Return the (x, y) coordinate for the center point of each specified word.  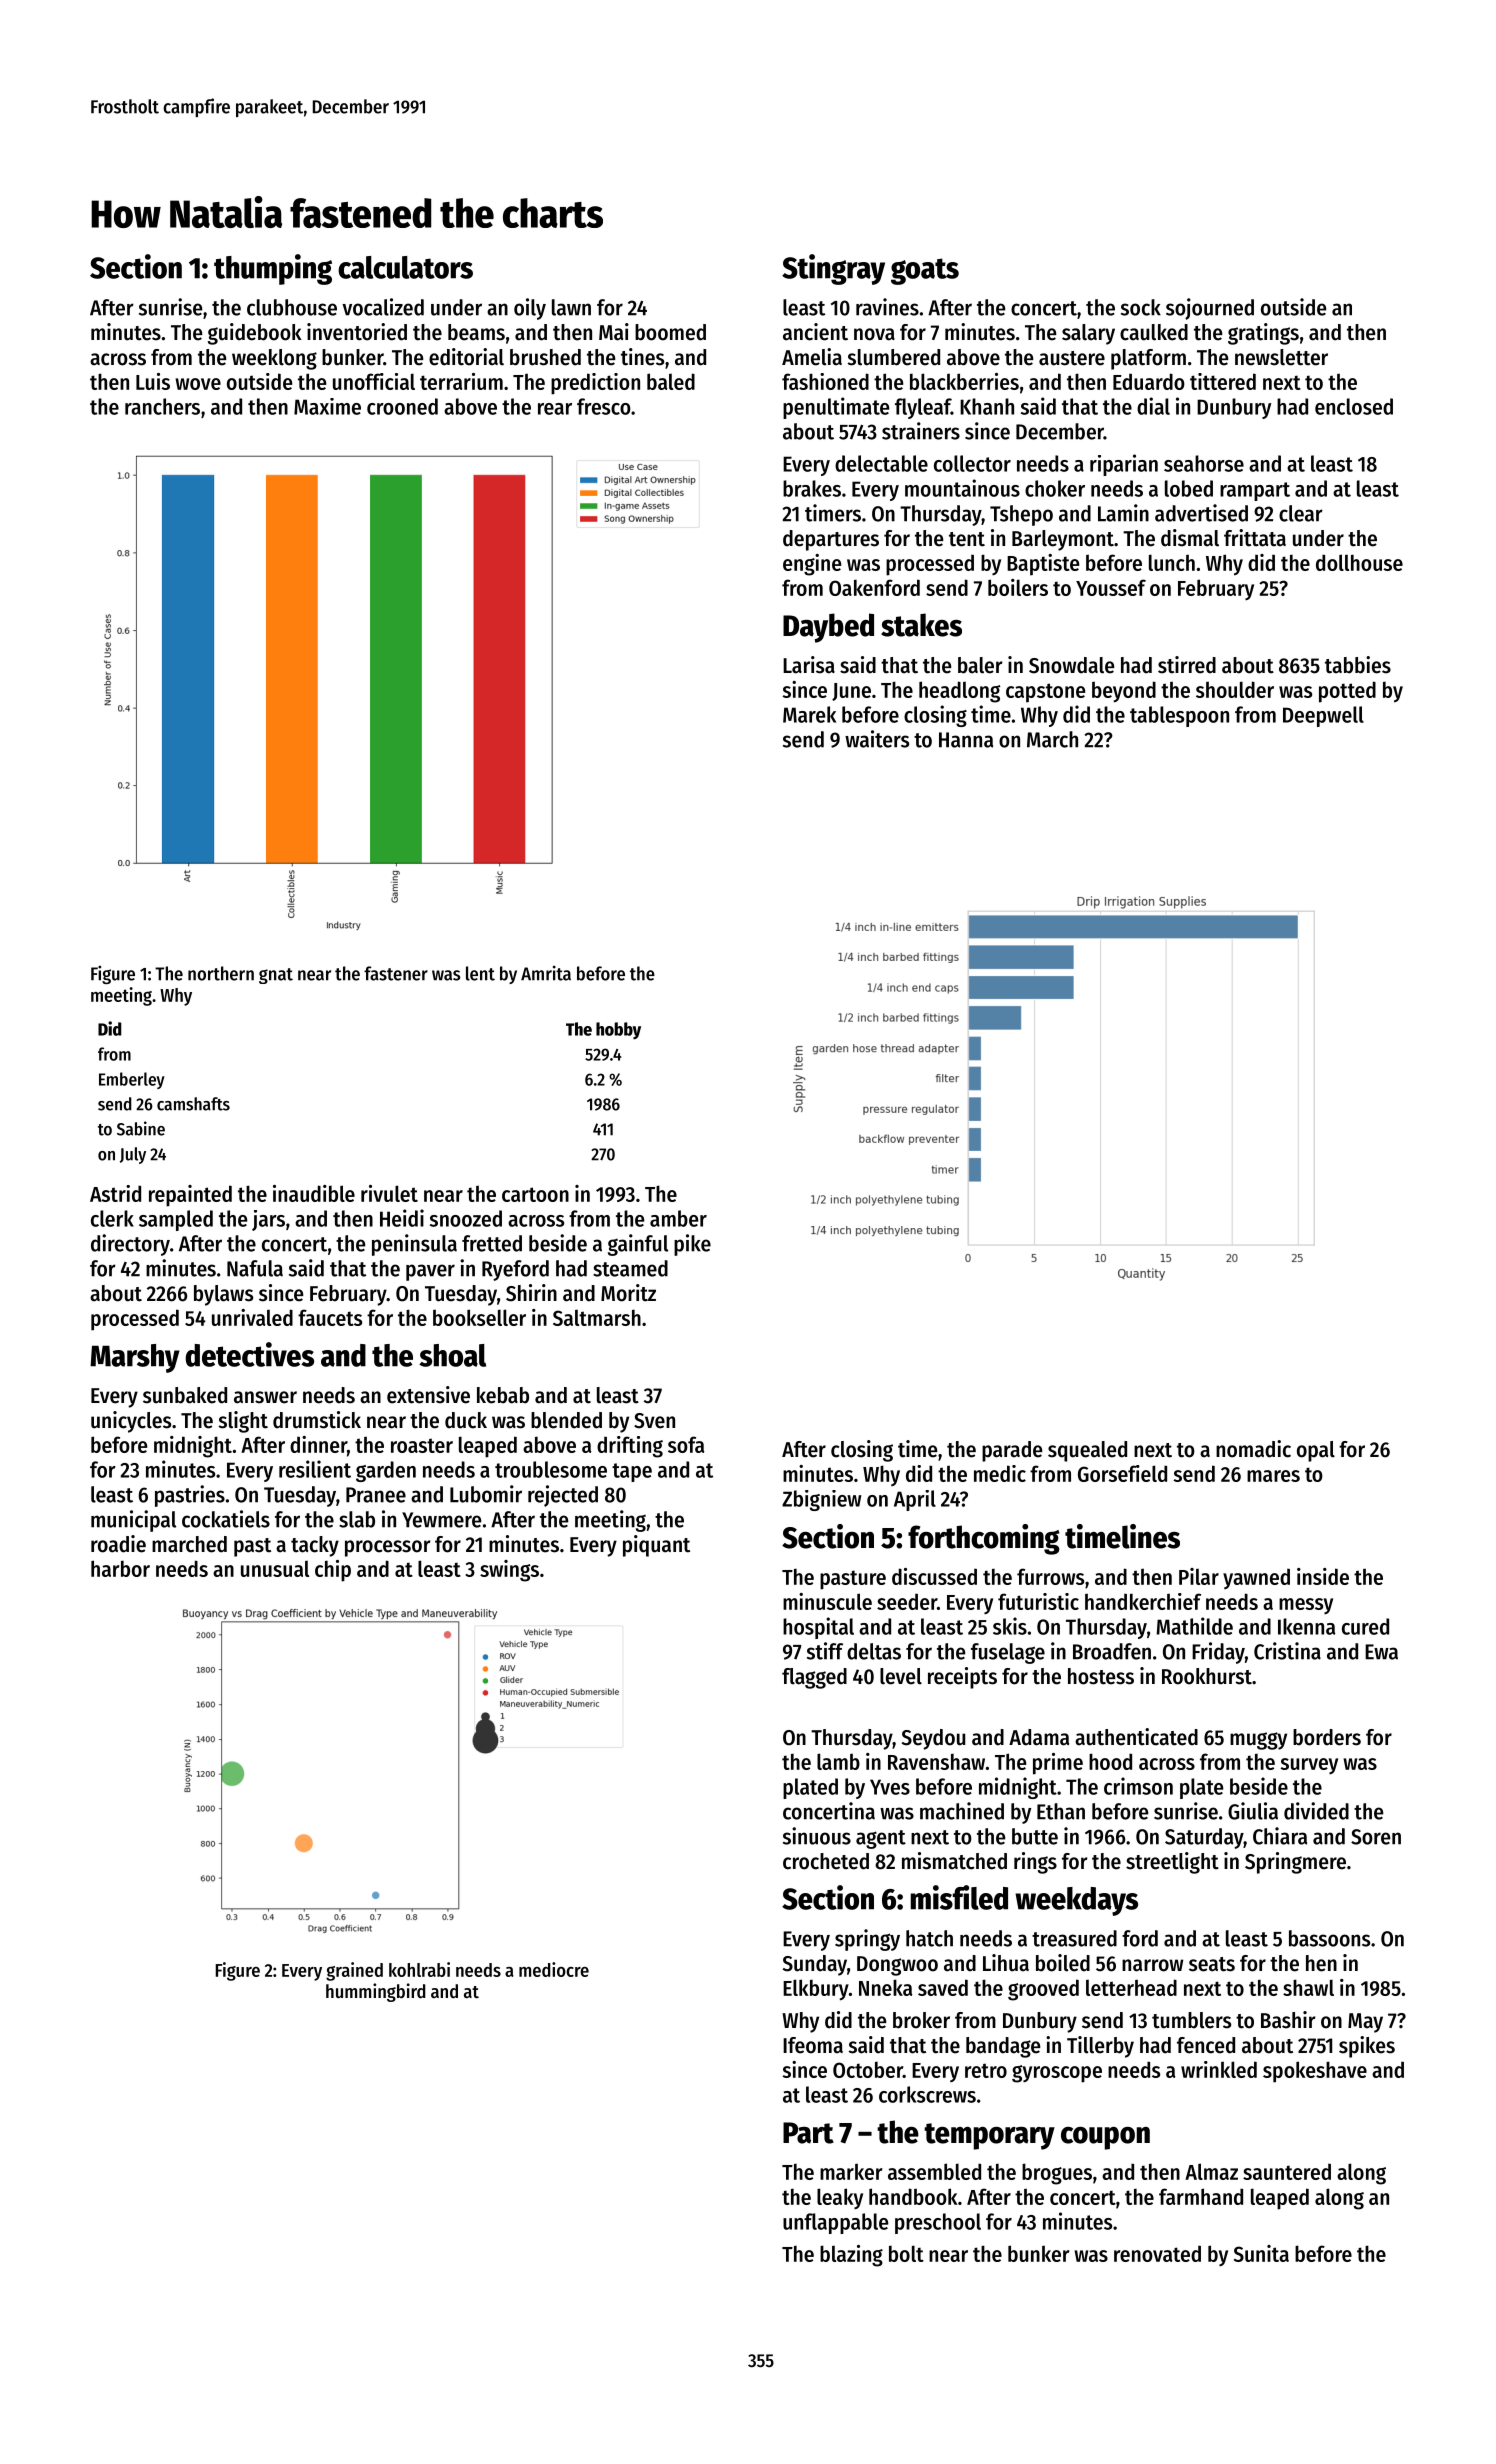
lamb (838, 1761)
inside (1323, 1576)
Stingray (833, 269)
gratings (1263, 334)
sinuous (817, 1836)
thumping (273, 269)
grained (354, 1971)
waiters (877, 739)
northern (221, 973)
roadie (118, 1544)
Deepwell (1323, 716)
